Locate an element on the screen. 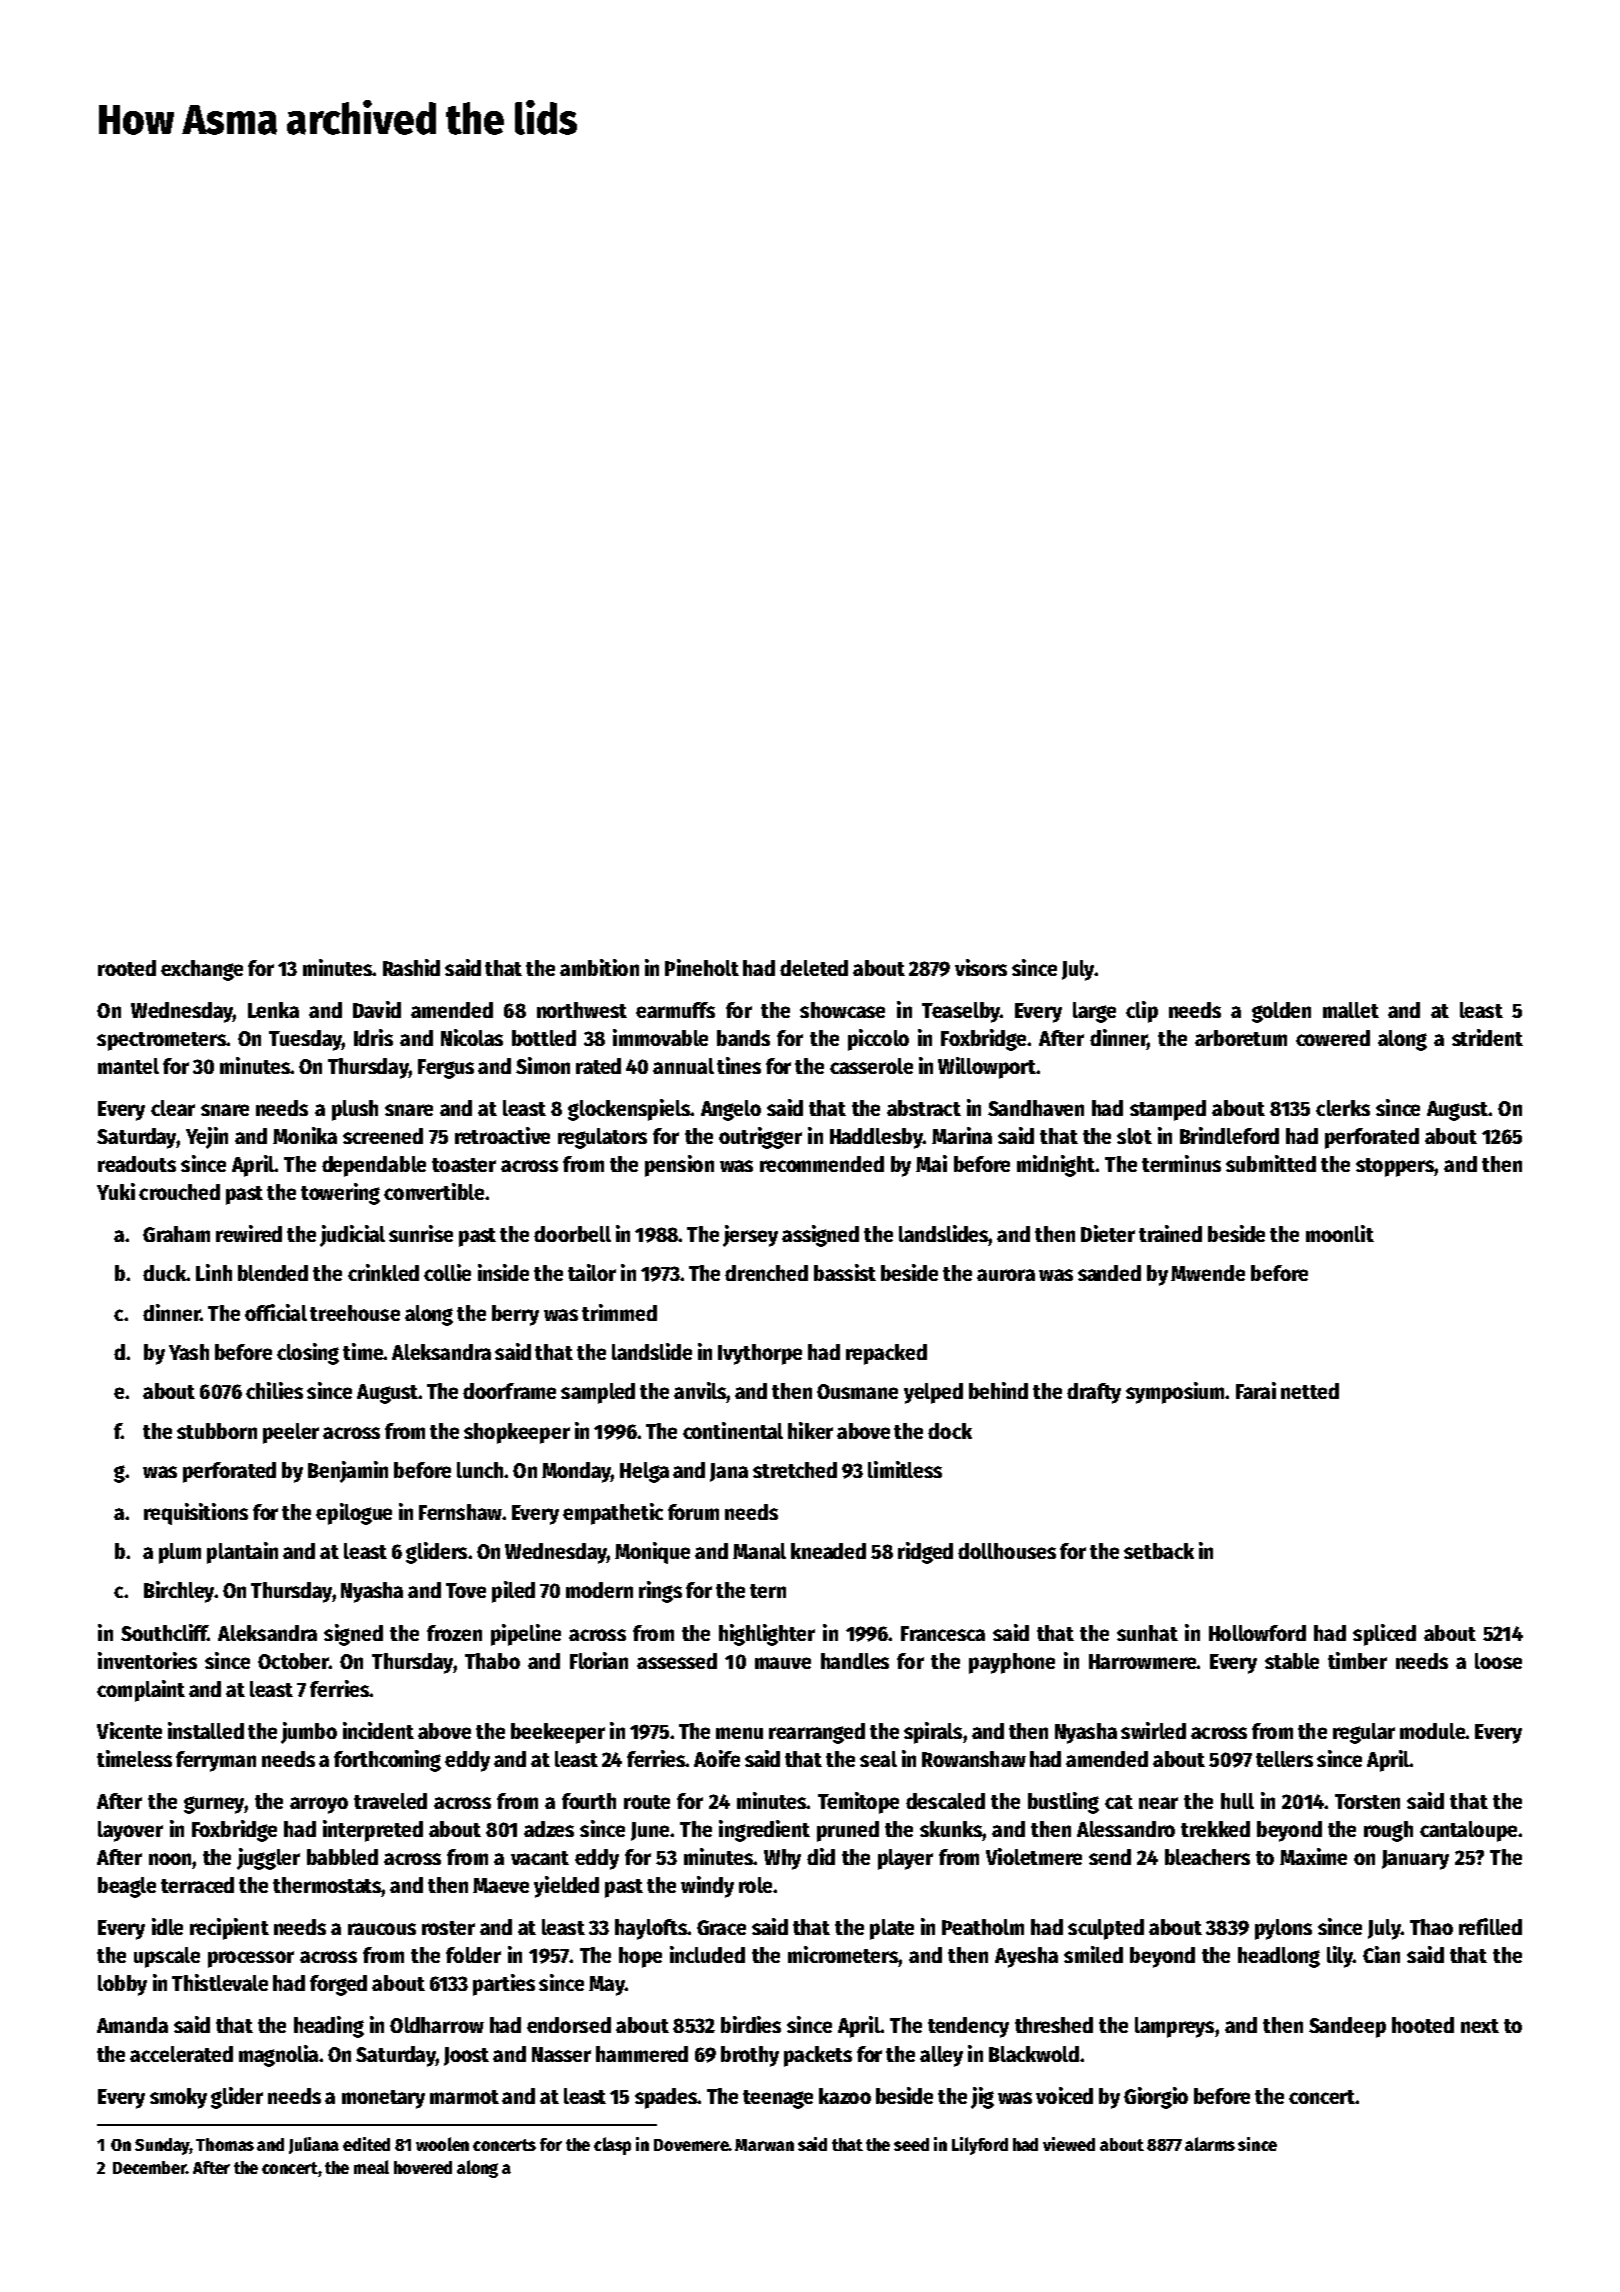  tines is located at coordinates (739, 1065).
